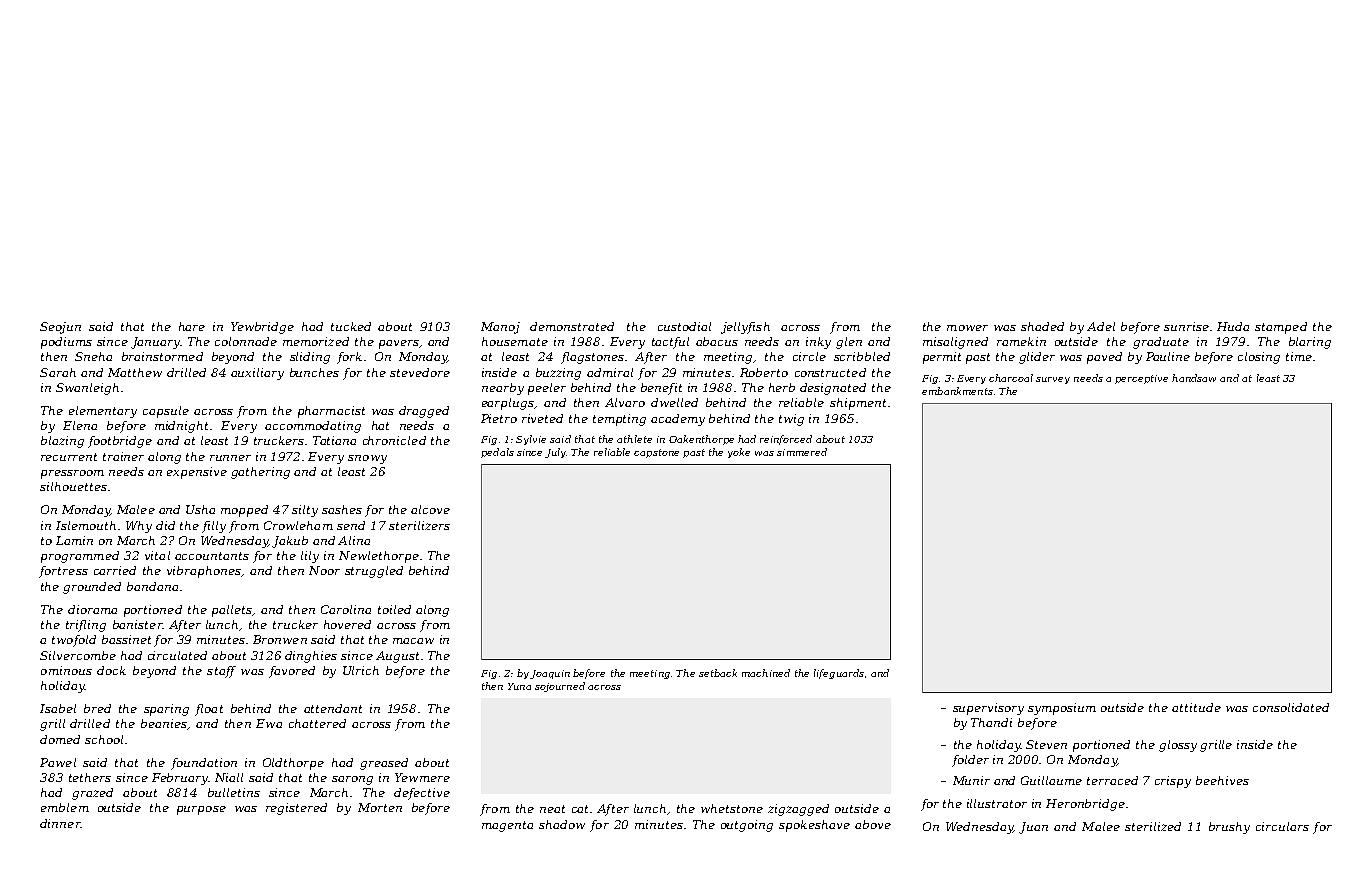 This screenshot has height=887, width=1372. What do you see at coordinates (60, 328) in the screenshot?
I see `Seojun` at bounding box center [60, 328].
